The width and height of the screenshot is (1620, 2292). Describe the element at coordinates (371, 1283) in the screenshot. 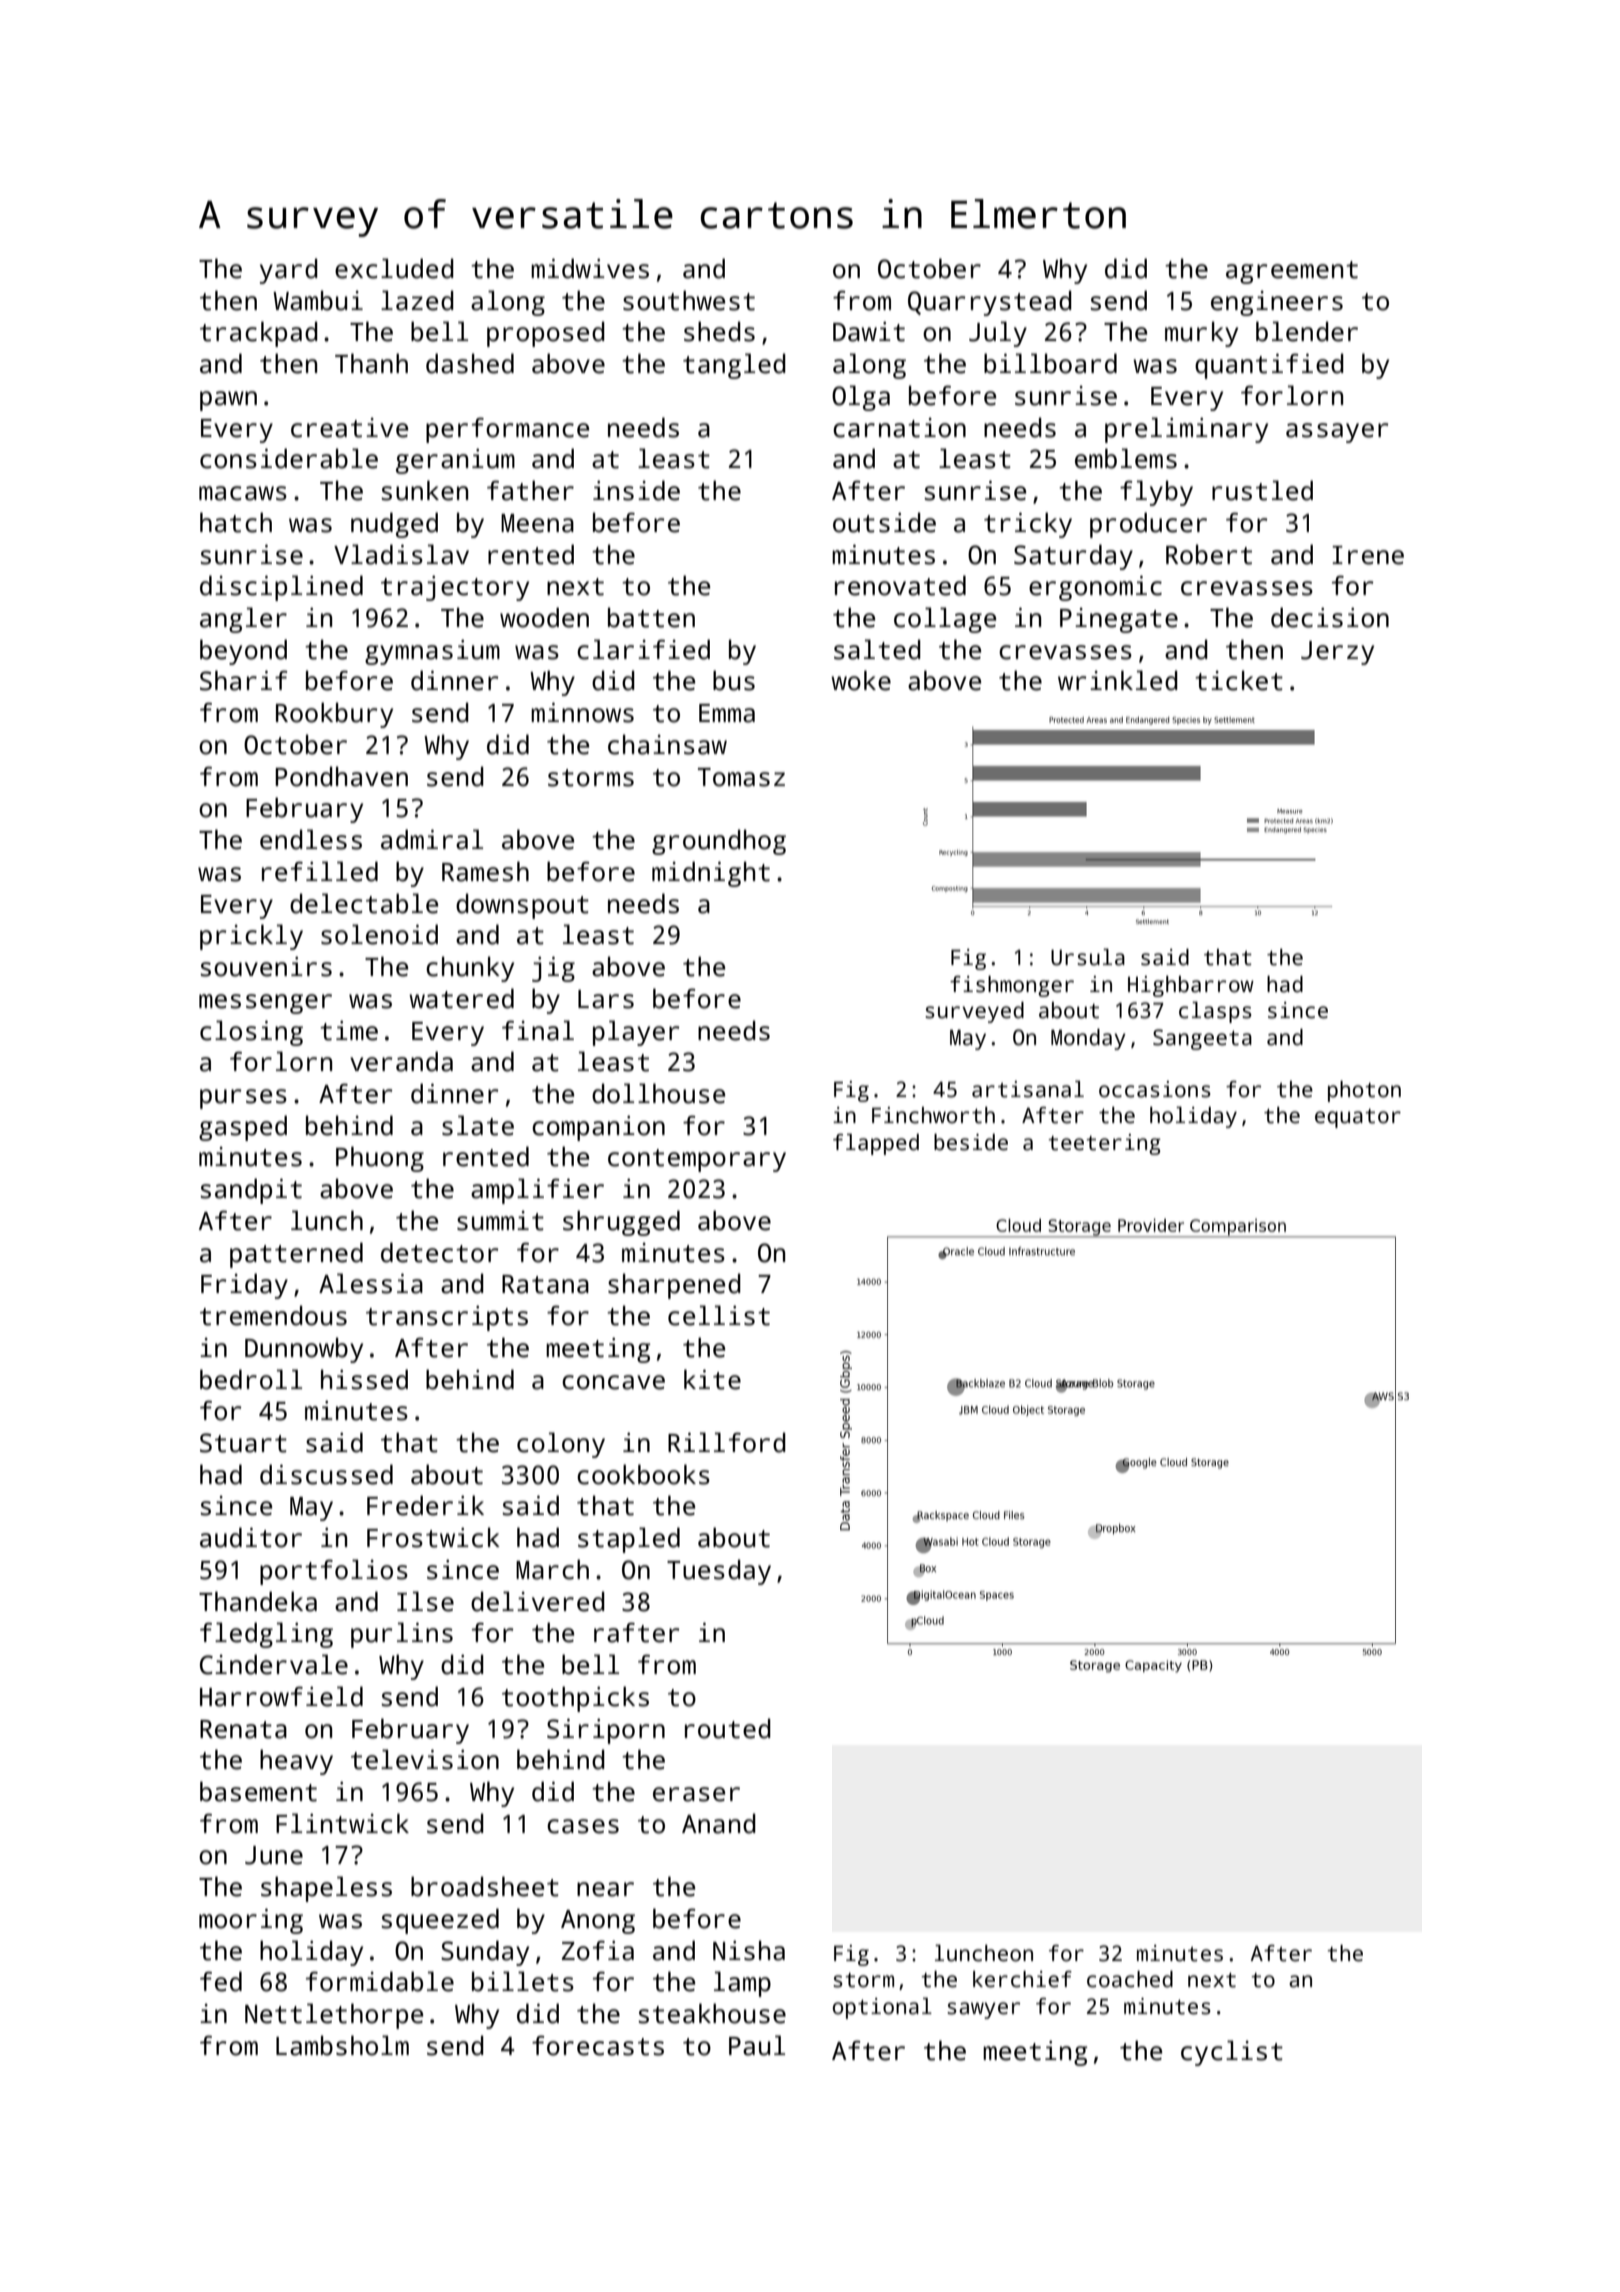

I see `Alessia` at that location.
